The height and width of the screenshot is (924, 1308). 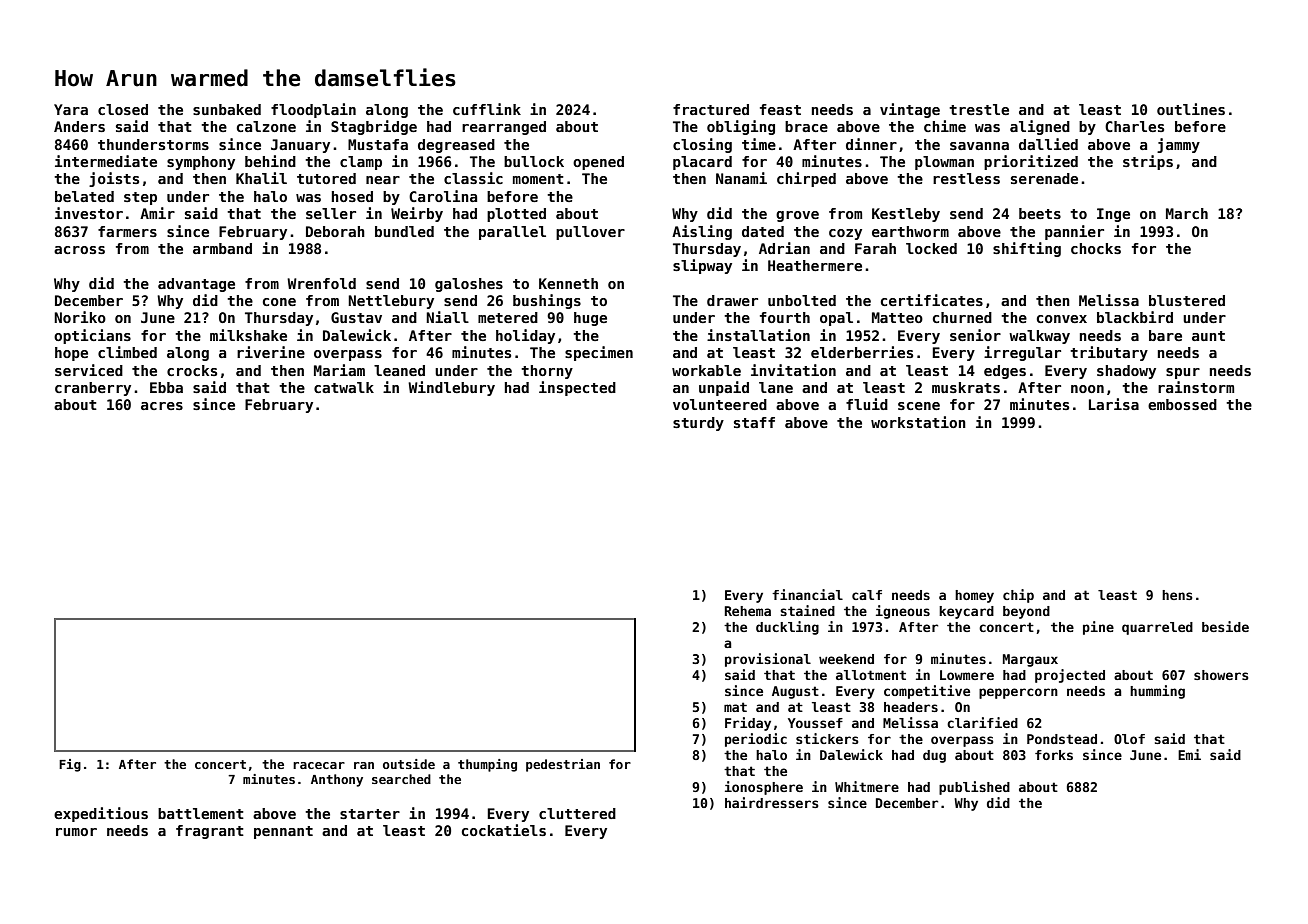 What do you see at coordinates (162, 406) in the screenshot?
I see `acres` at bounding box center [162, 406].
